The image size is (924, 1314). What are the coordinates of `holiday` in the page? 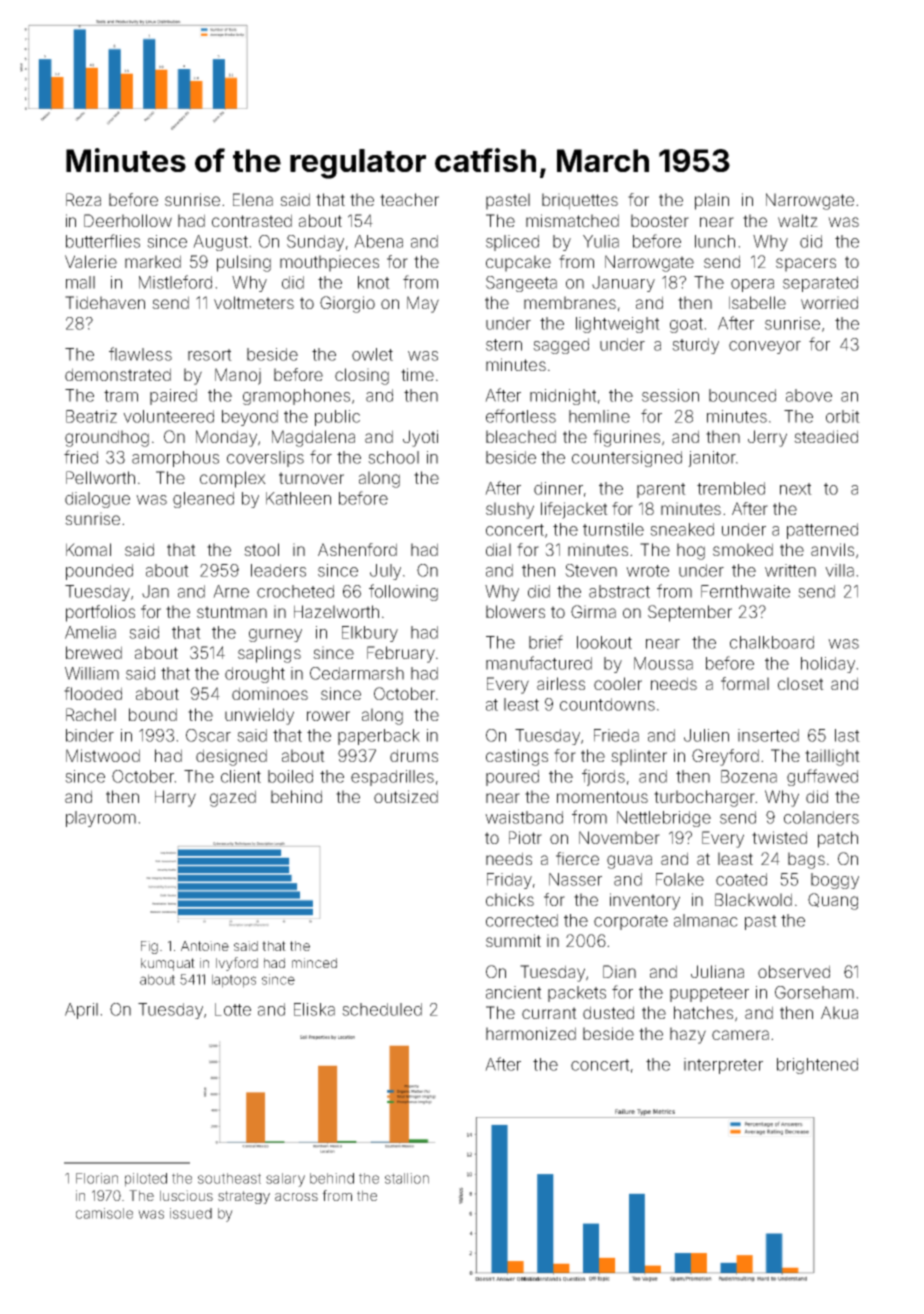 It's located at (828, 665).
